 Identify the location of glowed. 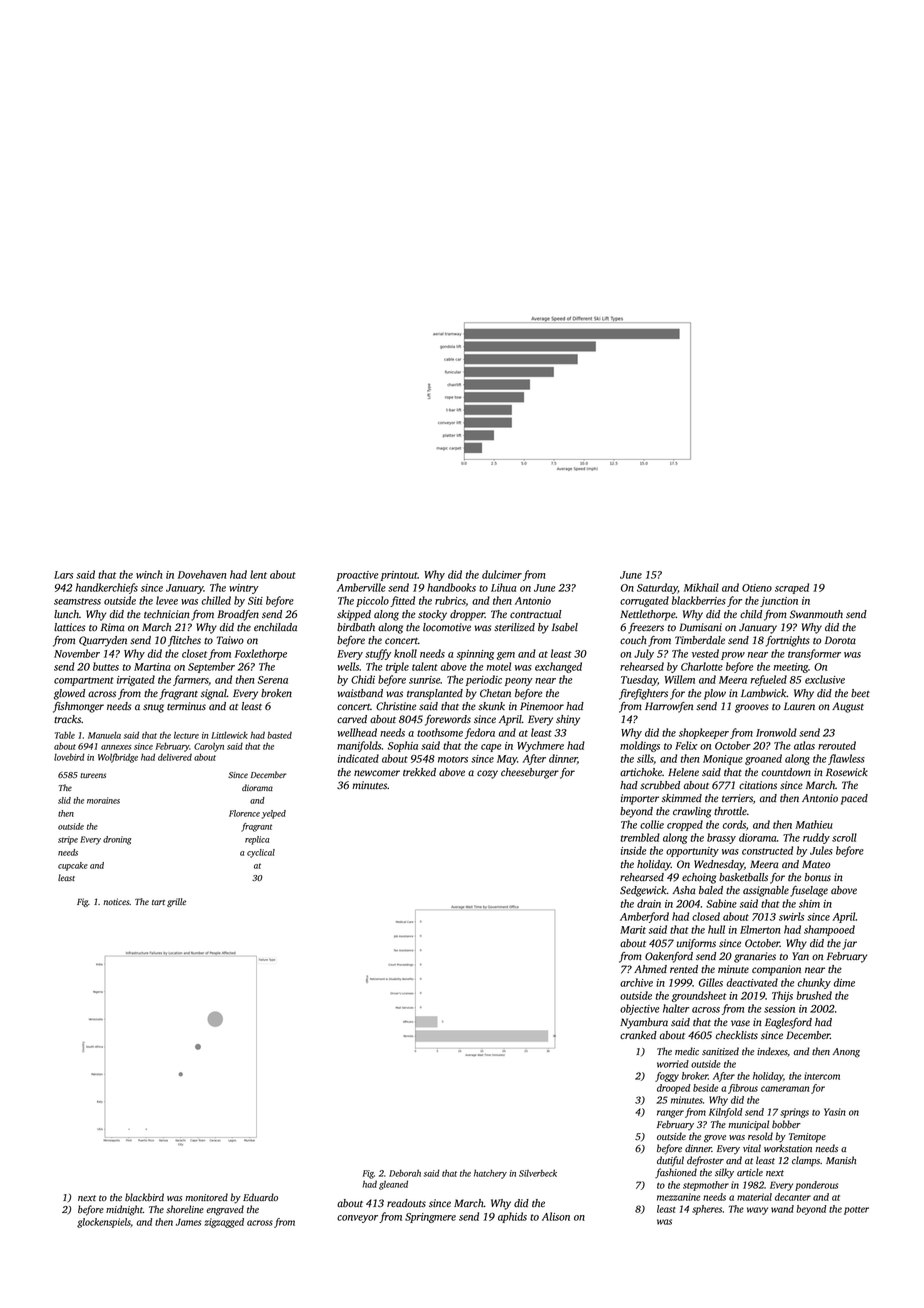
(69, 694).
